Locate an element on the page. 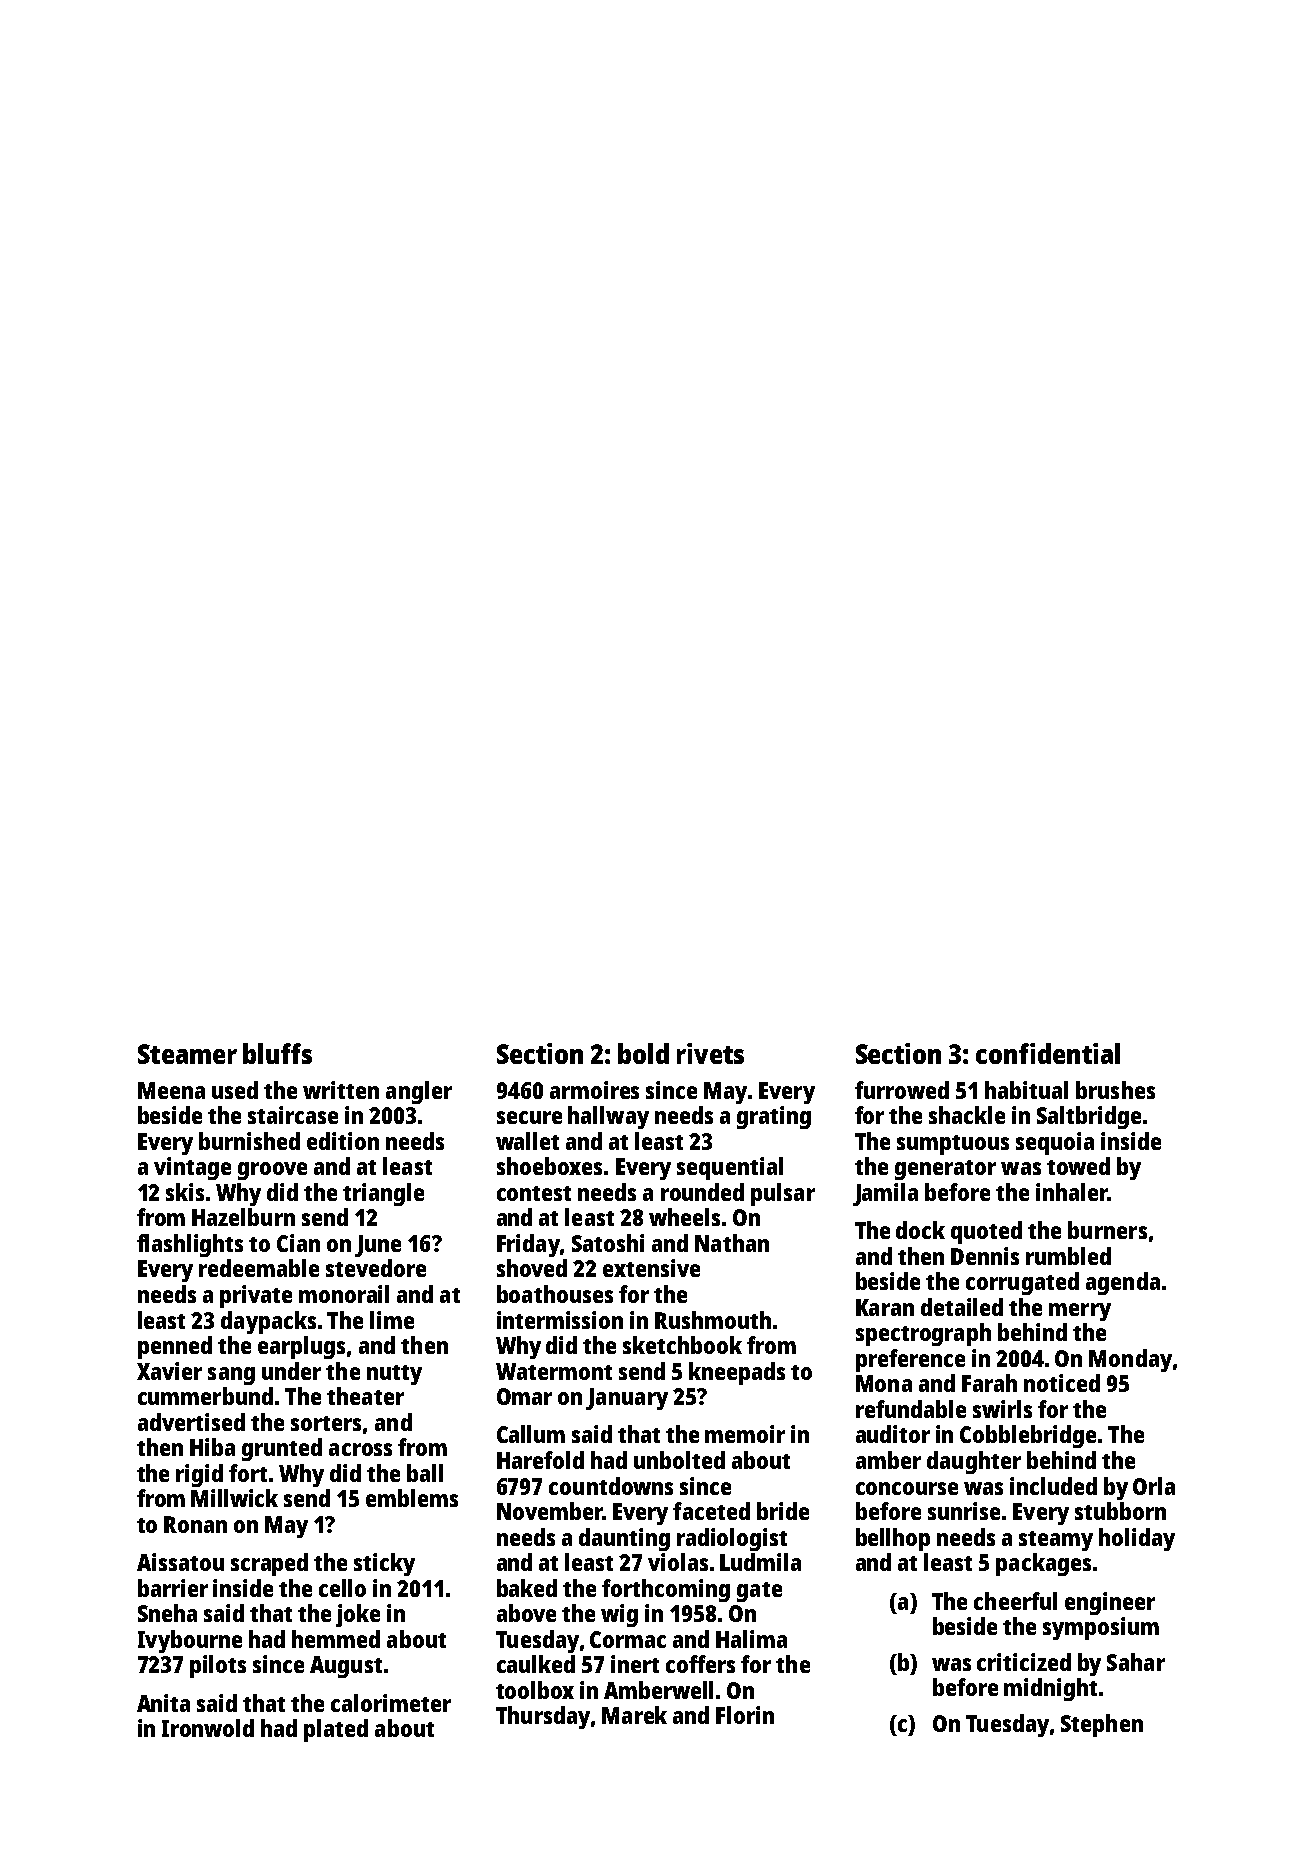 Image resolution: width=1316 pixels, height=1862 pixels. sketchbook is located at coordinates (682, 1345).
